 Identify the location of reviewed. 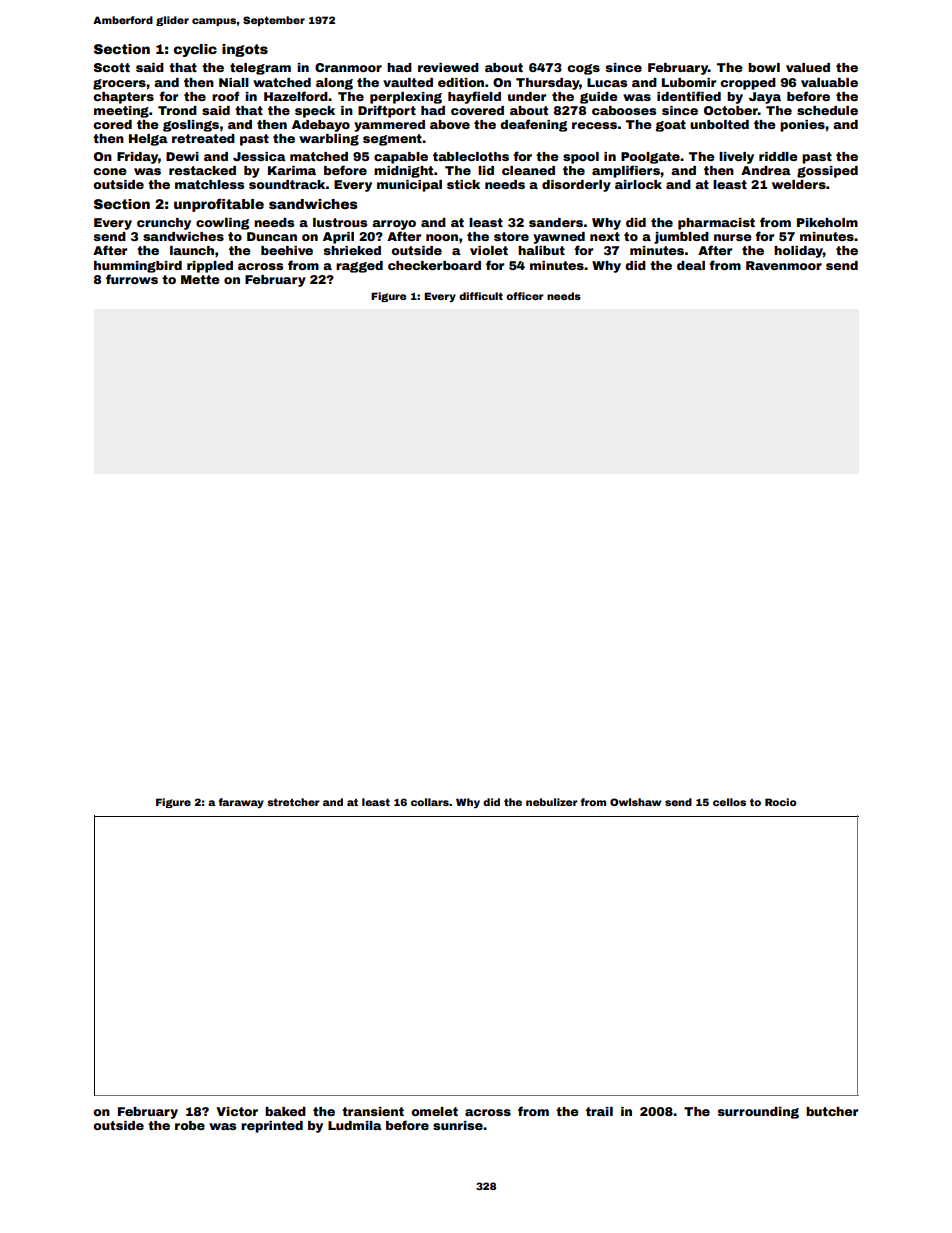
(448, 67).
